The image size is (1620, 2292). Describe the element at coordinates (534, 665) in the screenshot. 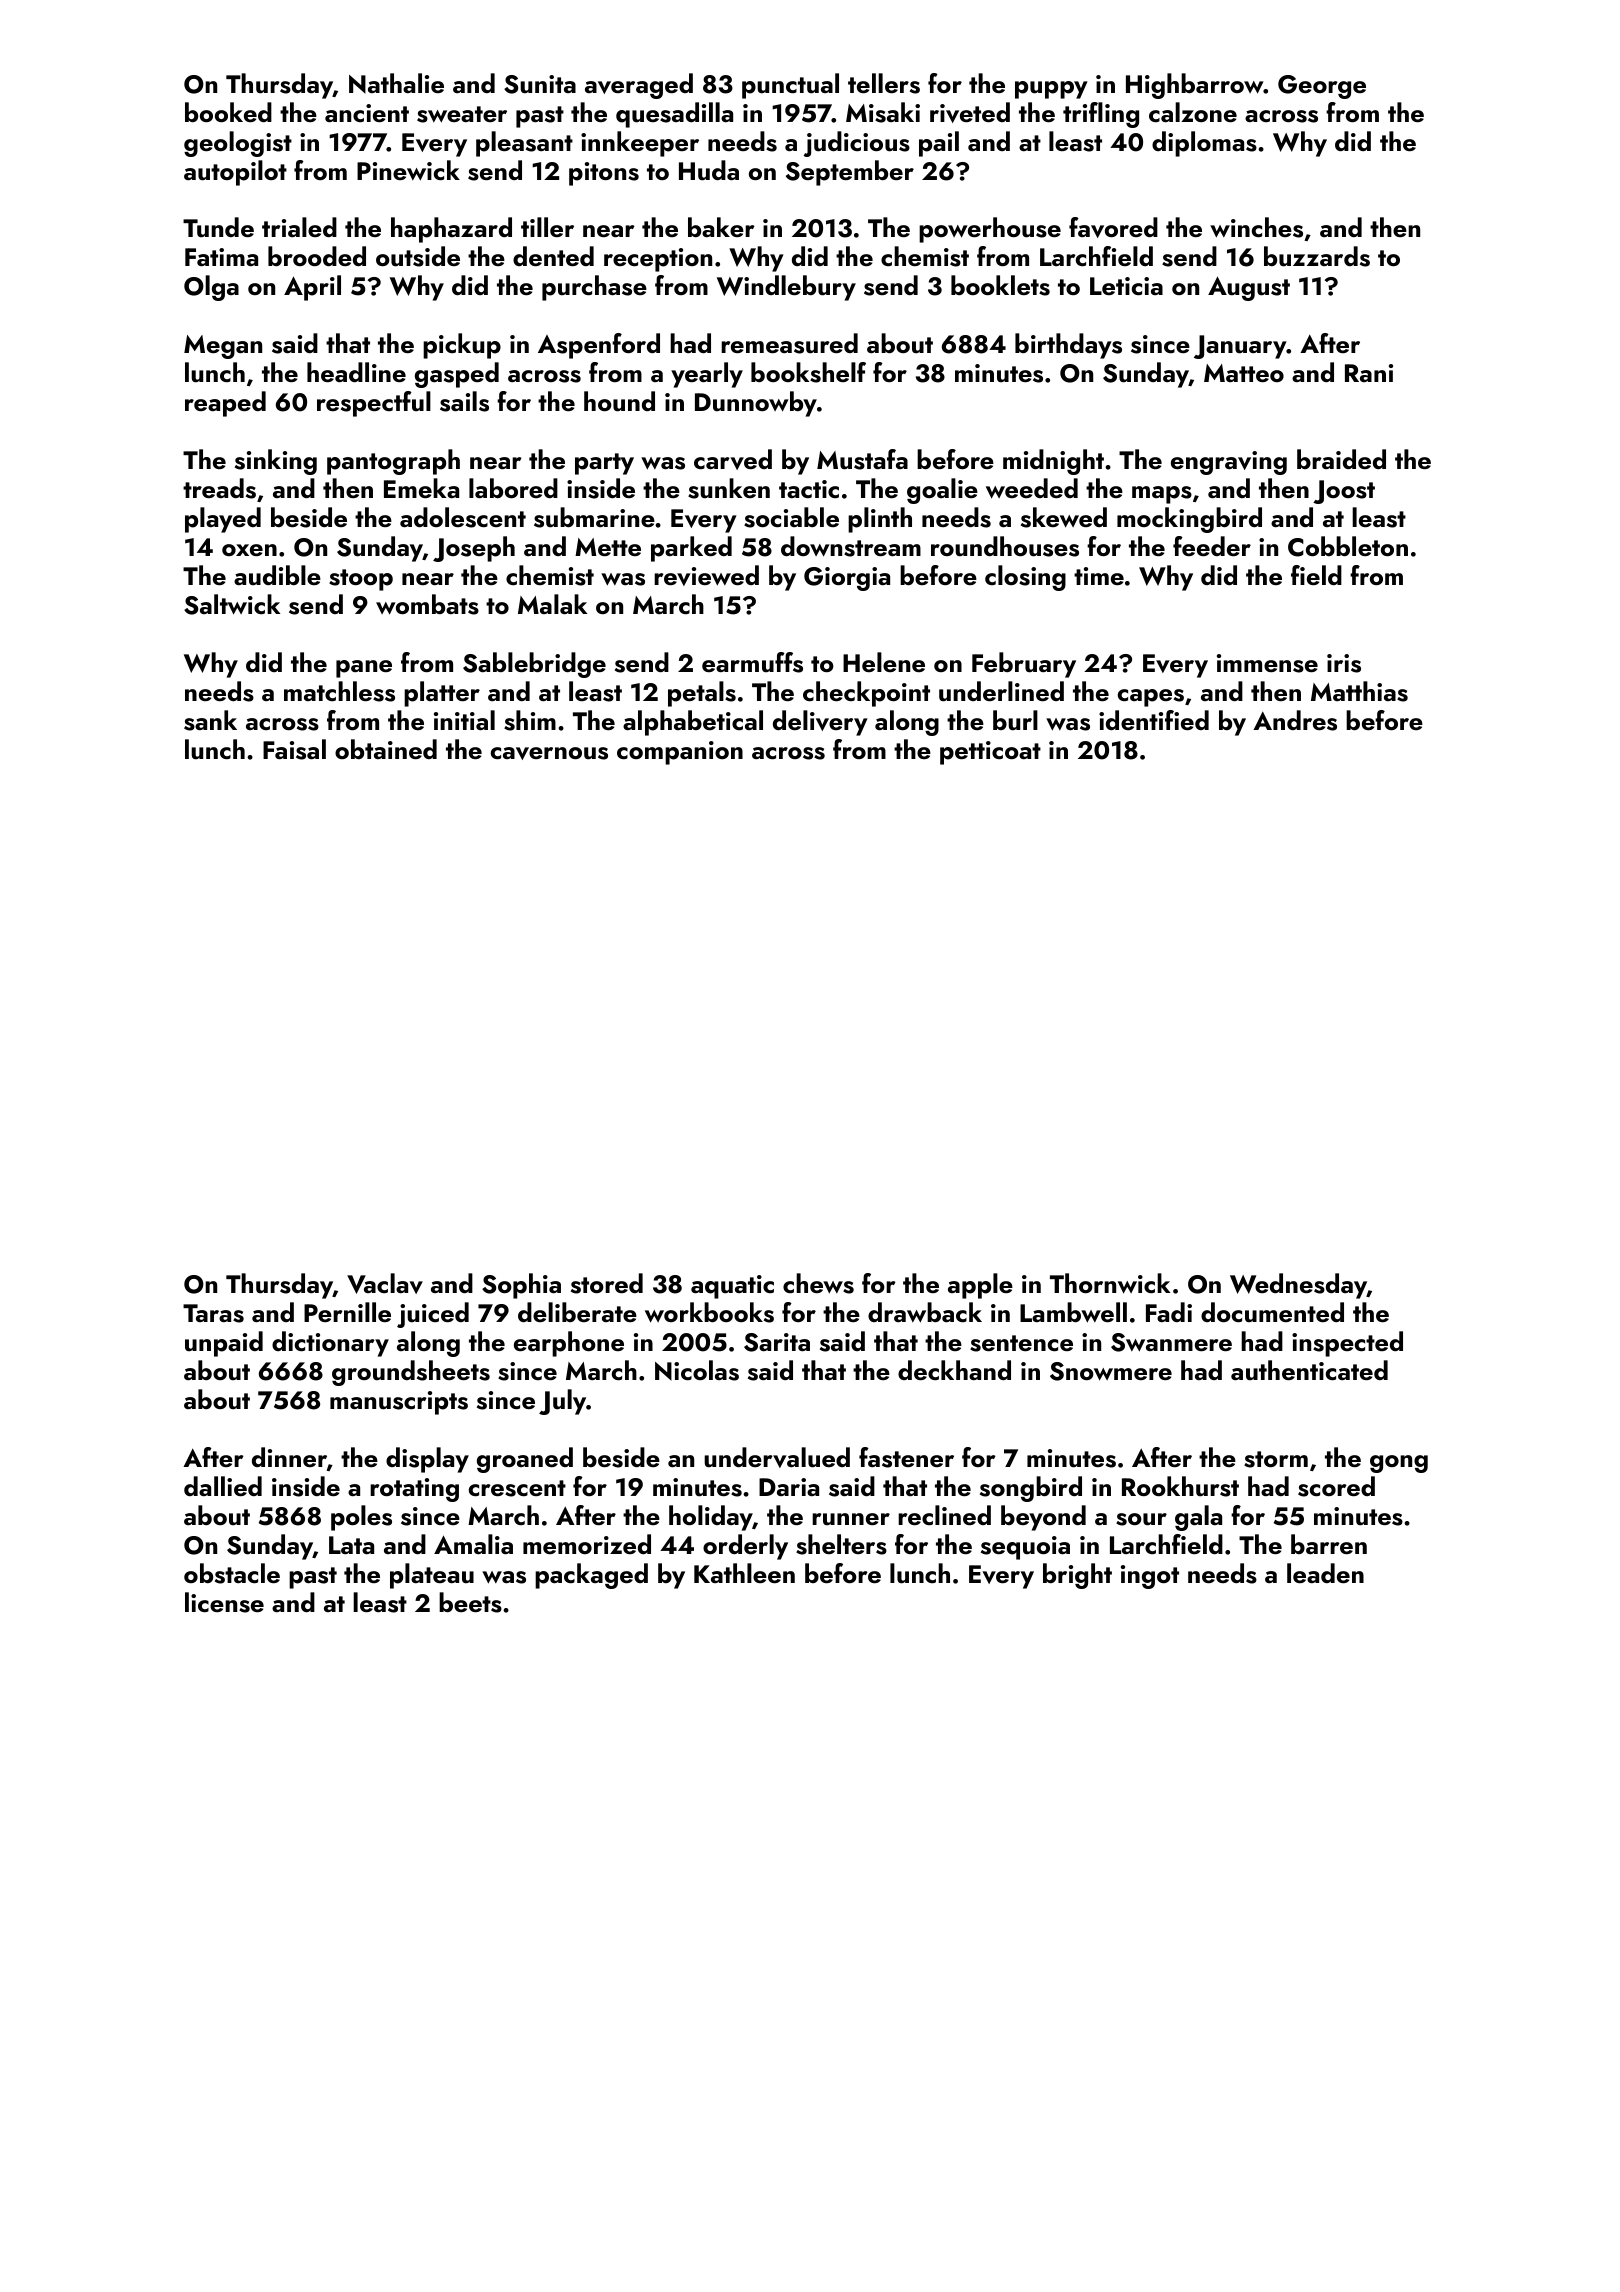

I see `Sablebridge` at that location.
